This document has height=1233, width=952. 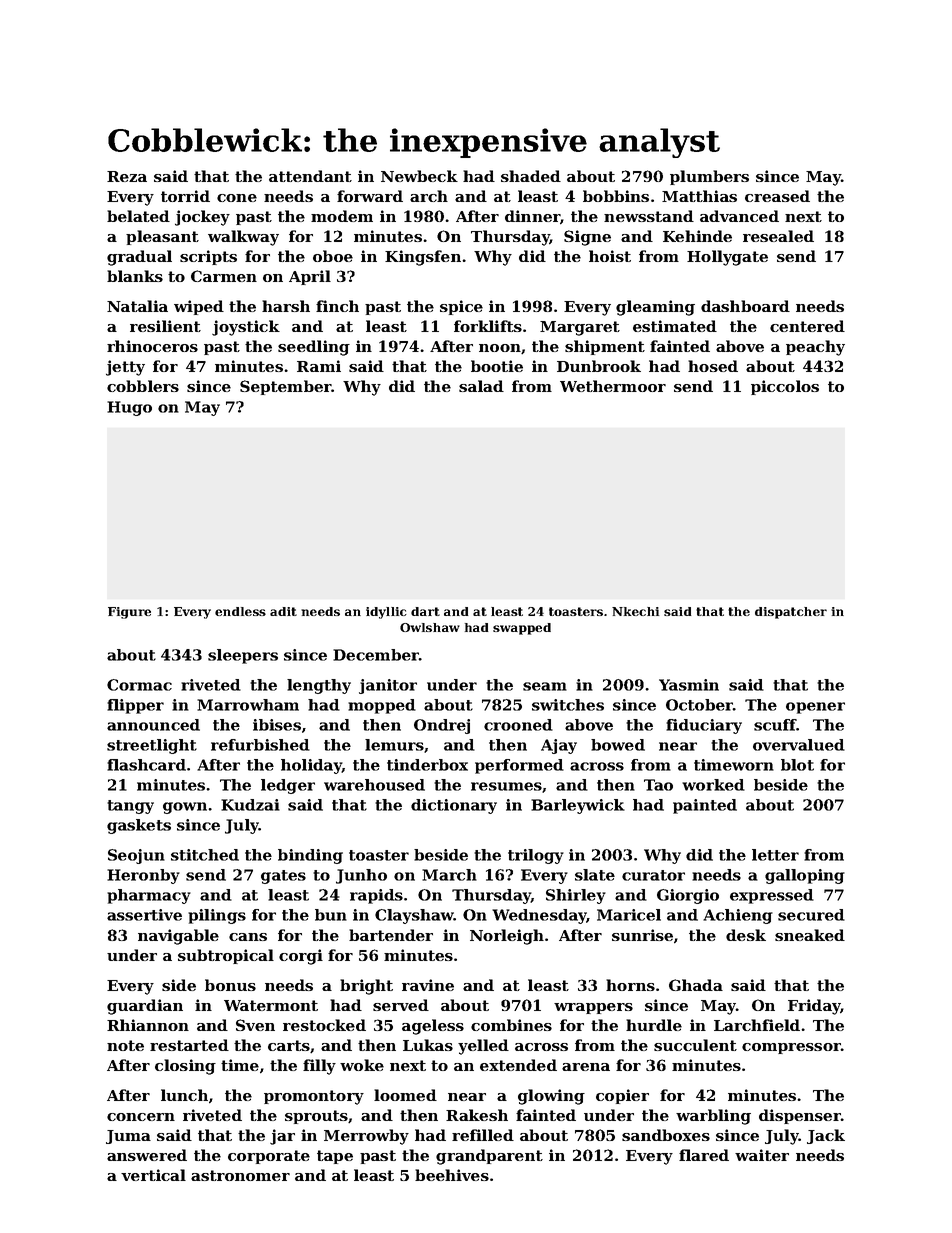 I want to click on restocked, so click(x=324, y=1025).
